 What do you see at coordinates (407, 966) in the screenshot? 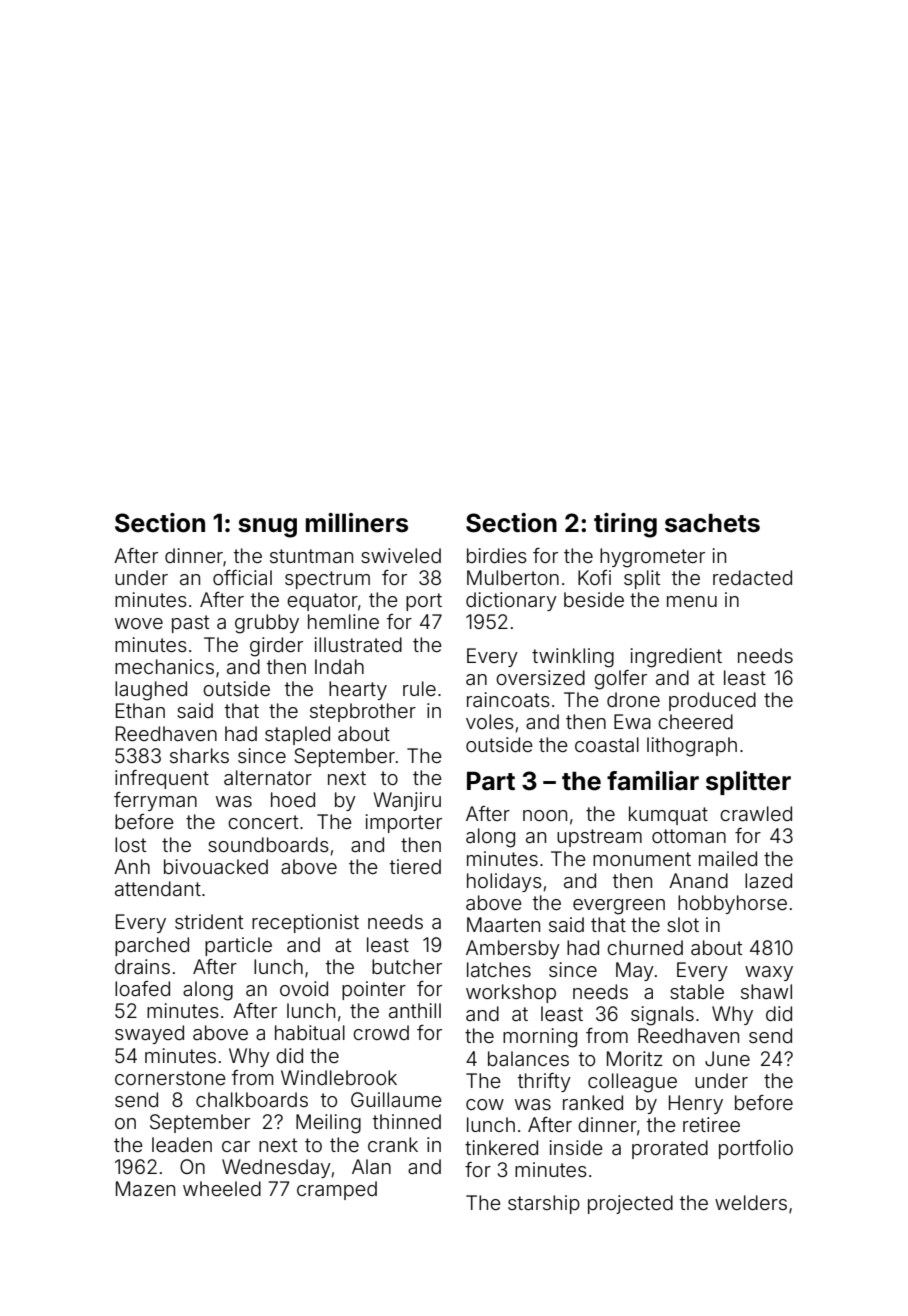
I see `butcher` at bounding box center [407, 966].
